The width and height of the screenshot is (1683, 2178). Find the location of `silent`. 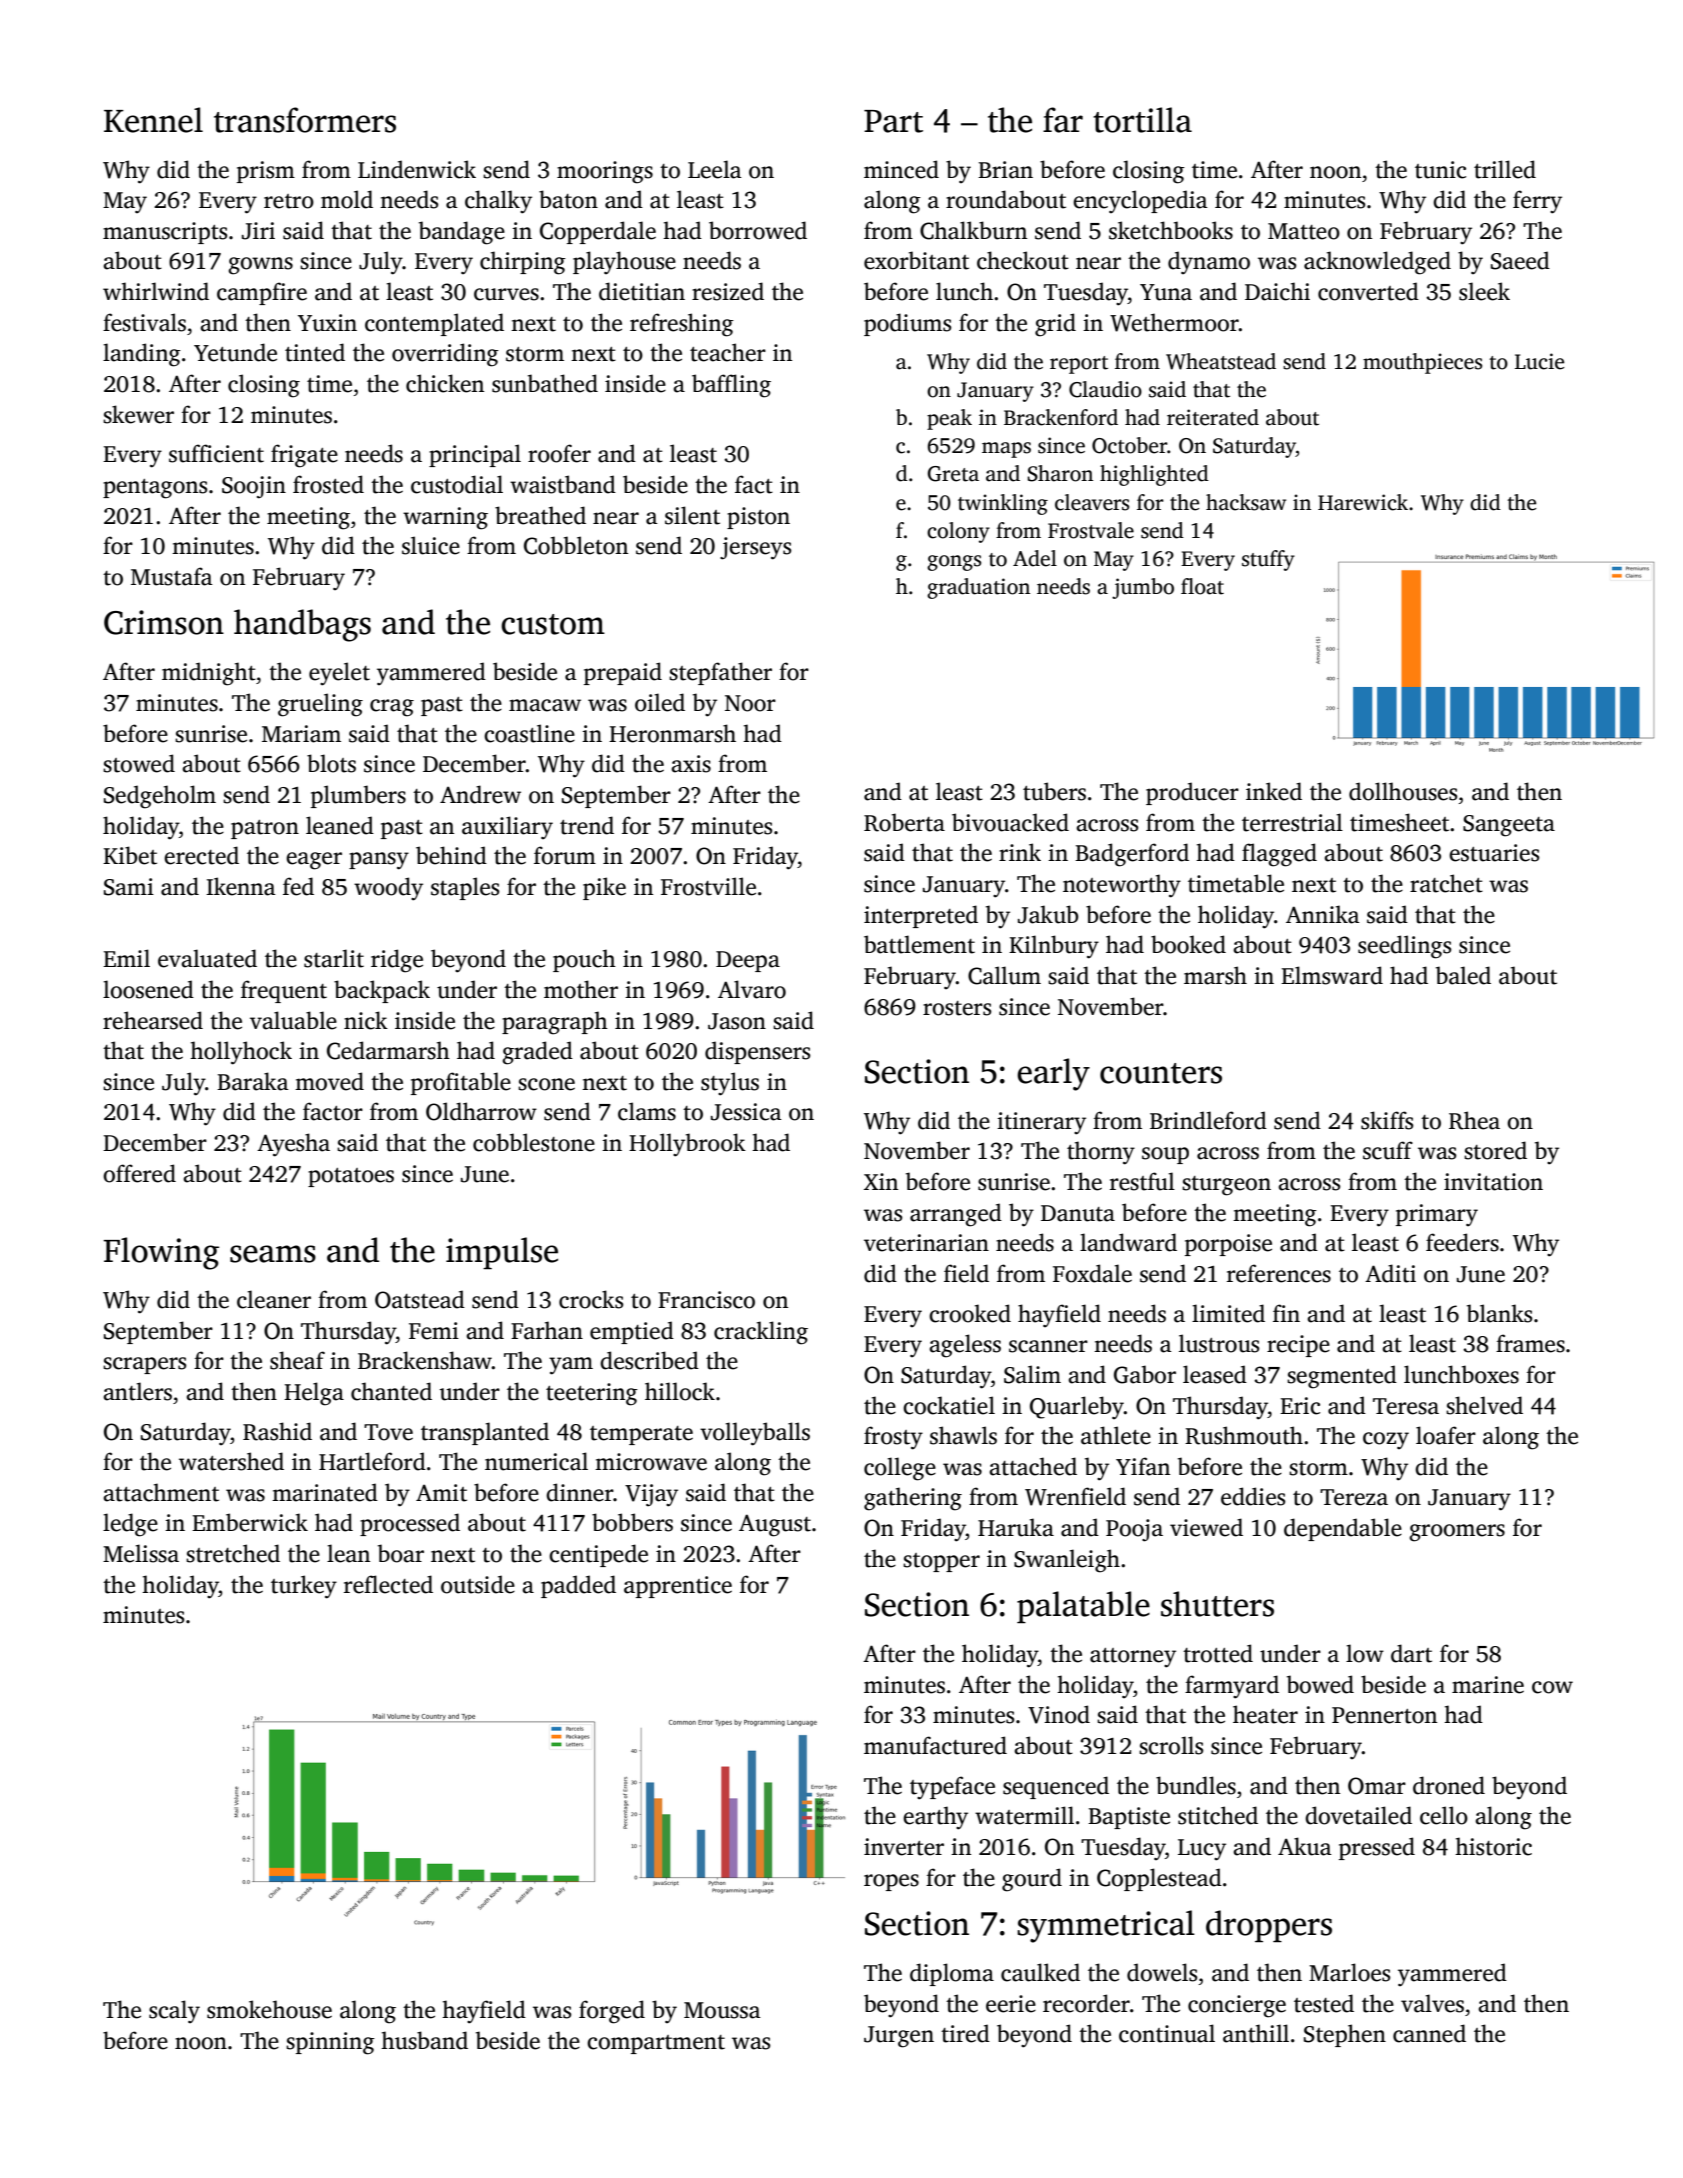

silent is located at coordinates (692, 515).
